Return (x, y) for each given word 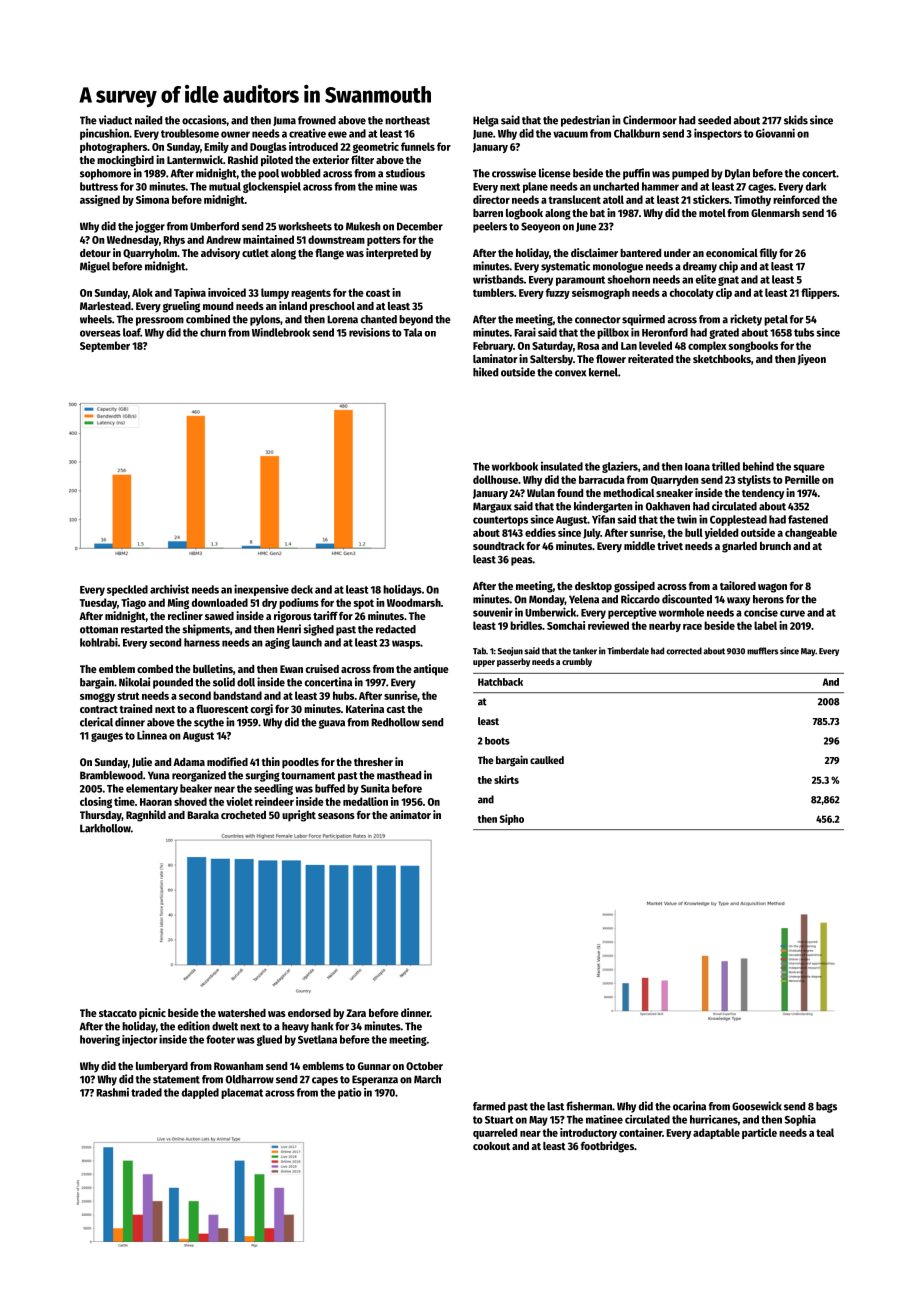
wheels (96, 319)
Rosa (588, 346)
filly (768, 254)
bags (826, 1107)
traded (146, 1092)
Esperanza (375, 1080)
